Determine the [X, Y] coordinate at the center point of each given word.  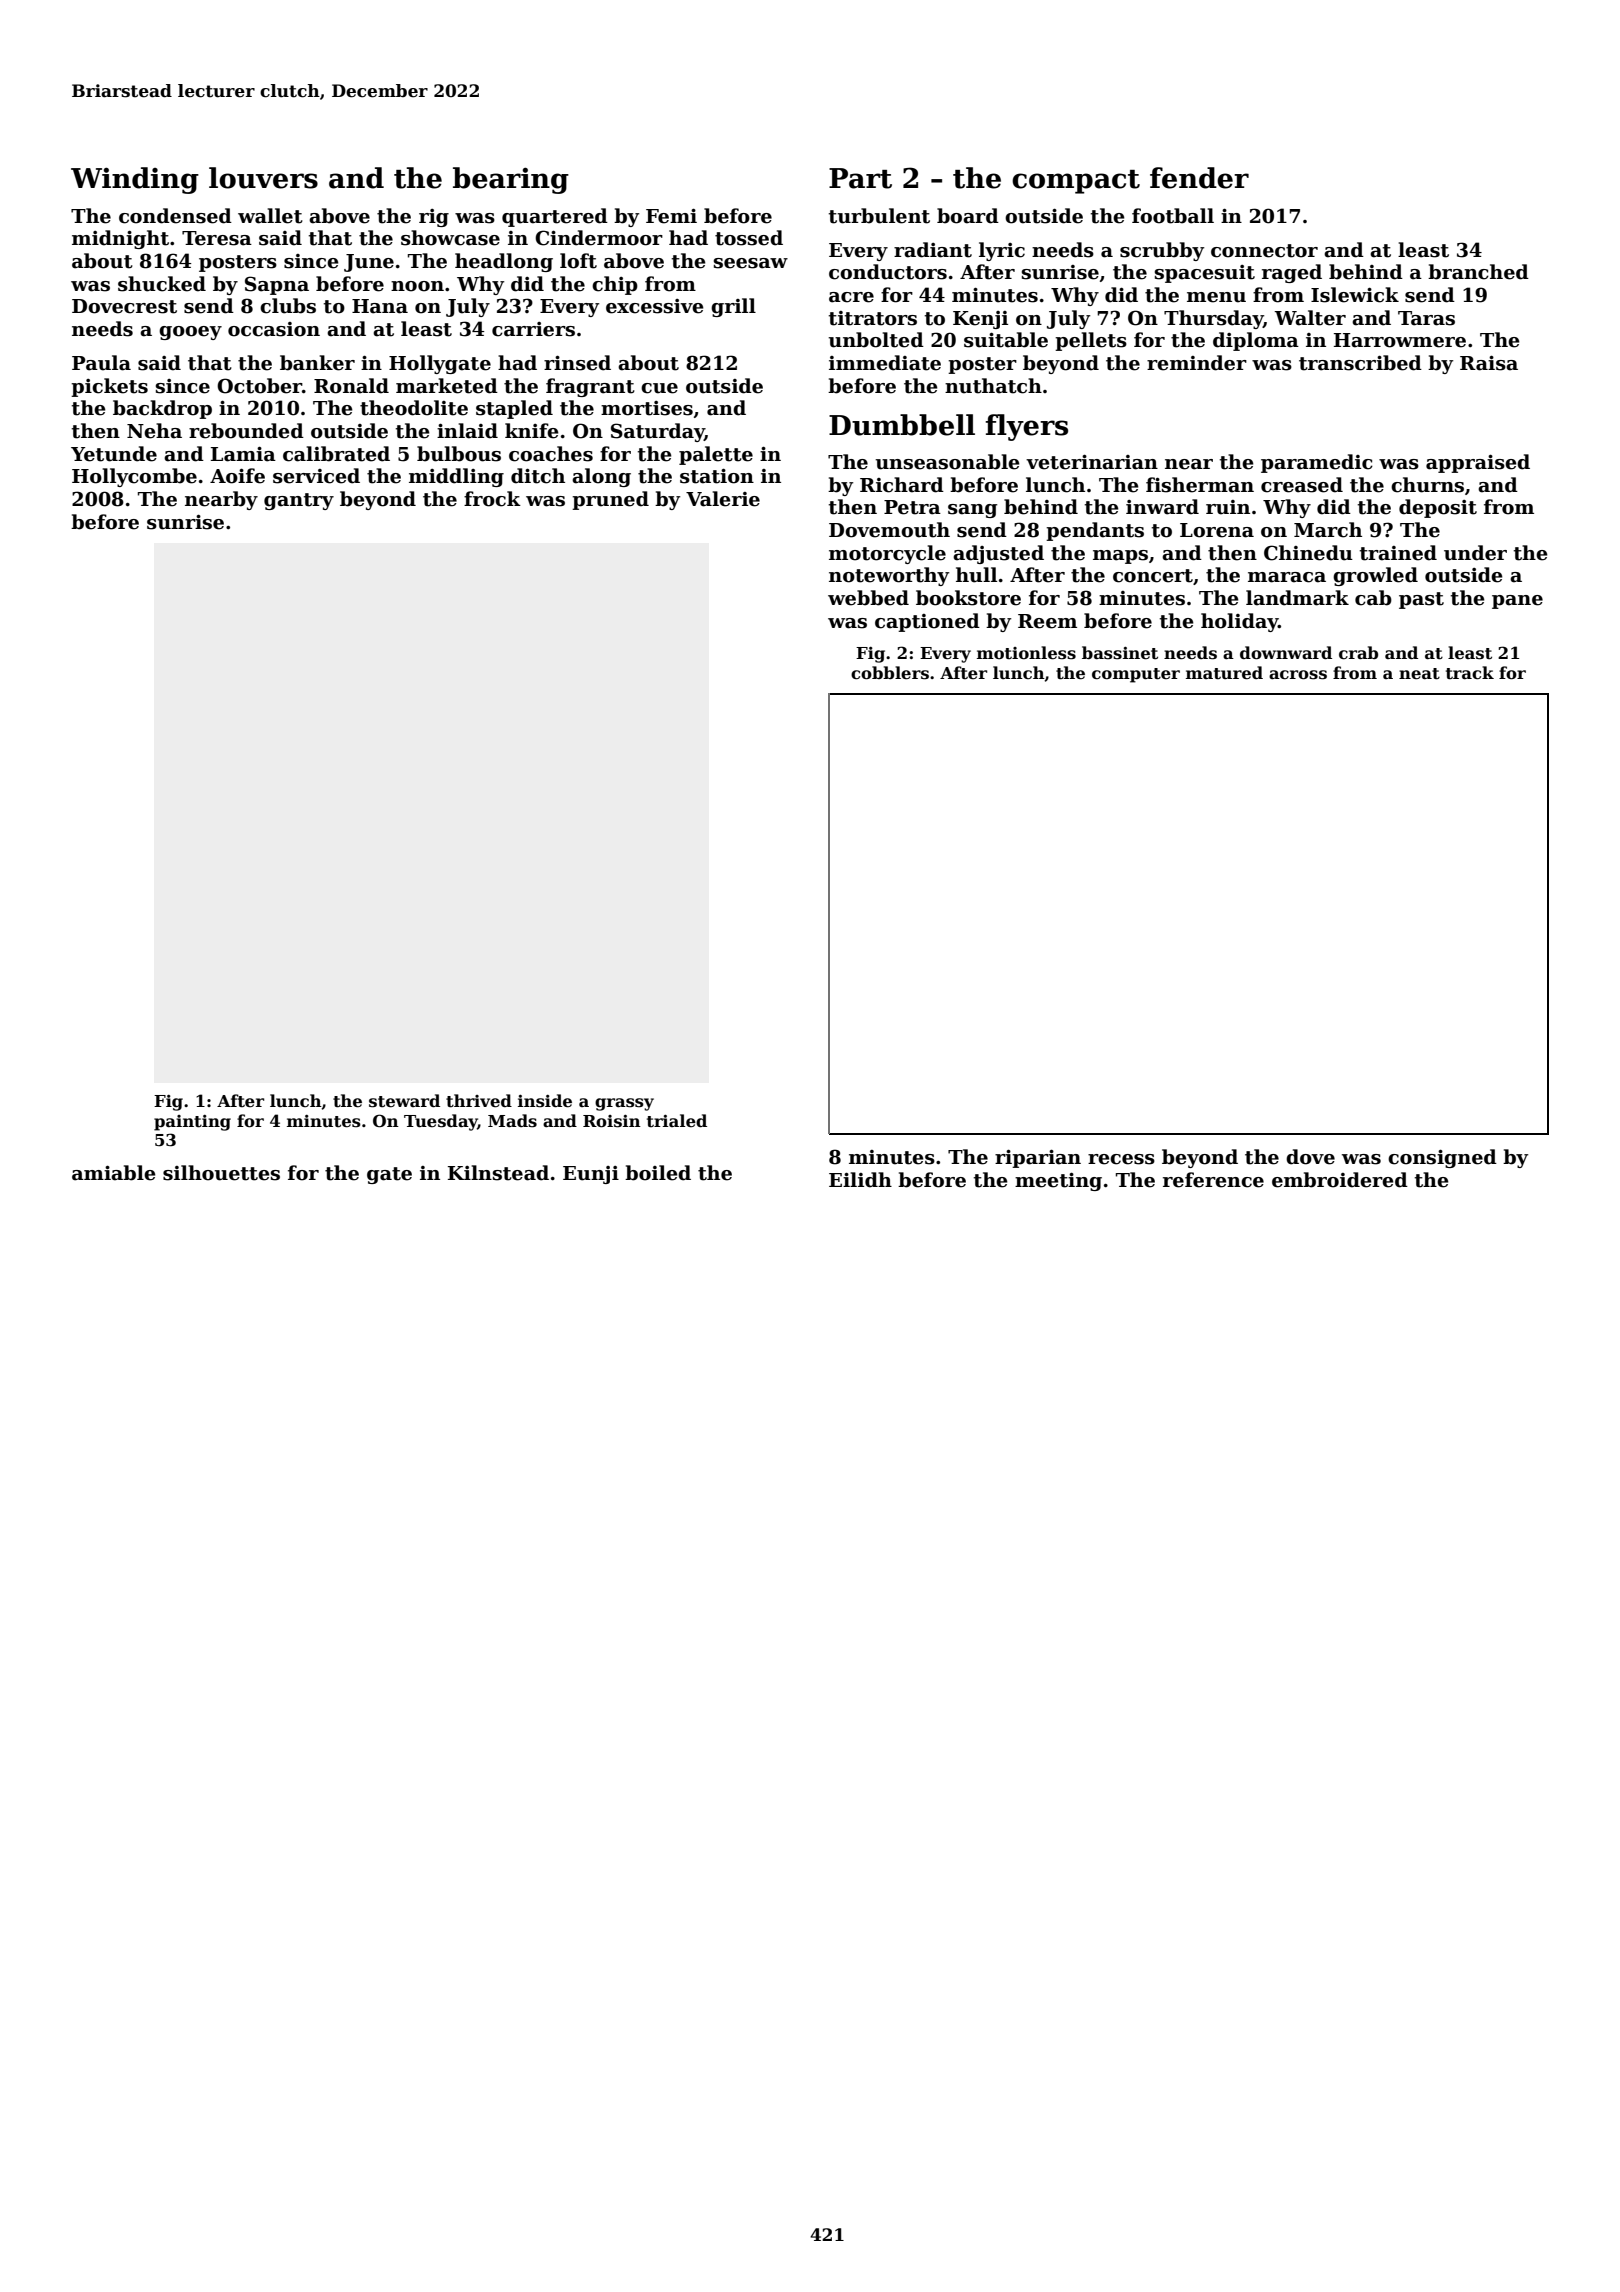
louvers [263, 178]
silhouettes [221, 1173]
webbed [868, 598]
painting [192, 1123]
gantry [299, 501]
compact [1076, 182]
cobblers [890, 673]
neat [1419, 674]
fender [1199, 178]
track [1470, 673]
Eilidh [860, 1180]
